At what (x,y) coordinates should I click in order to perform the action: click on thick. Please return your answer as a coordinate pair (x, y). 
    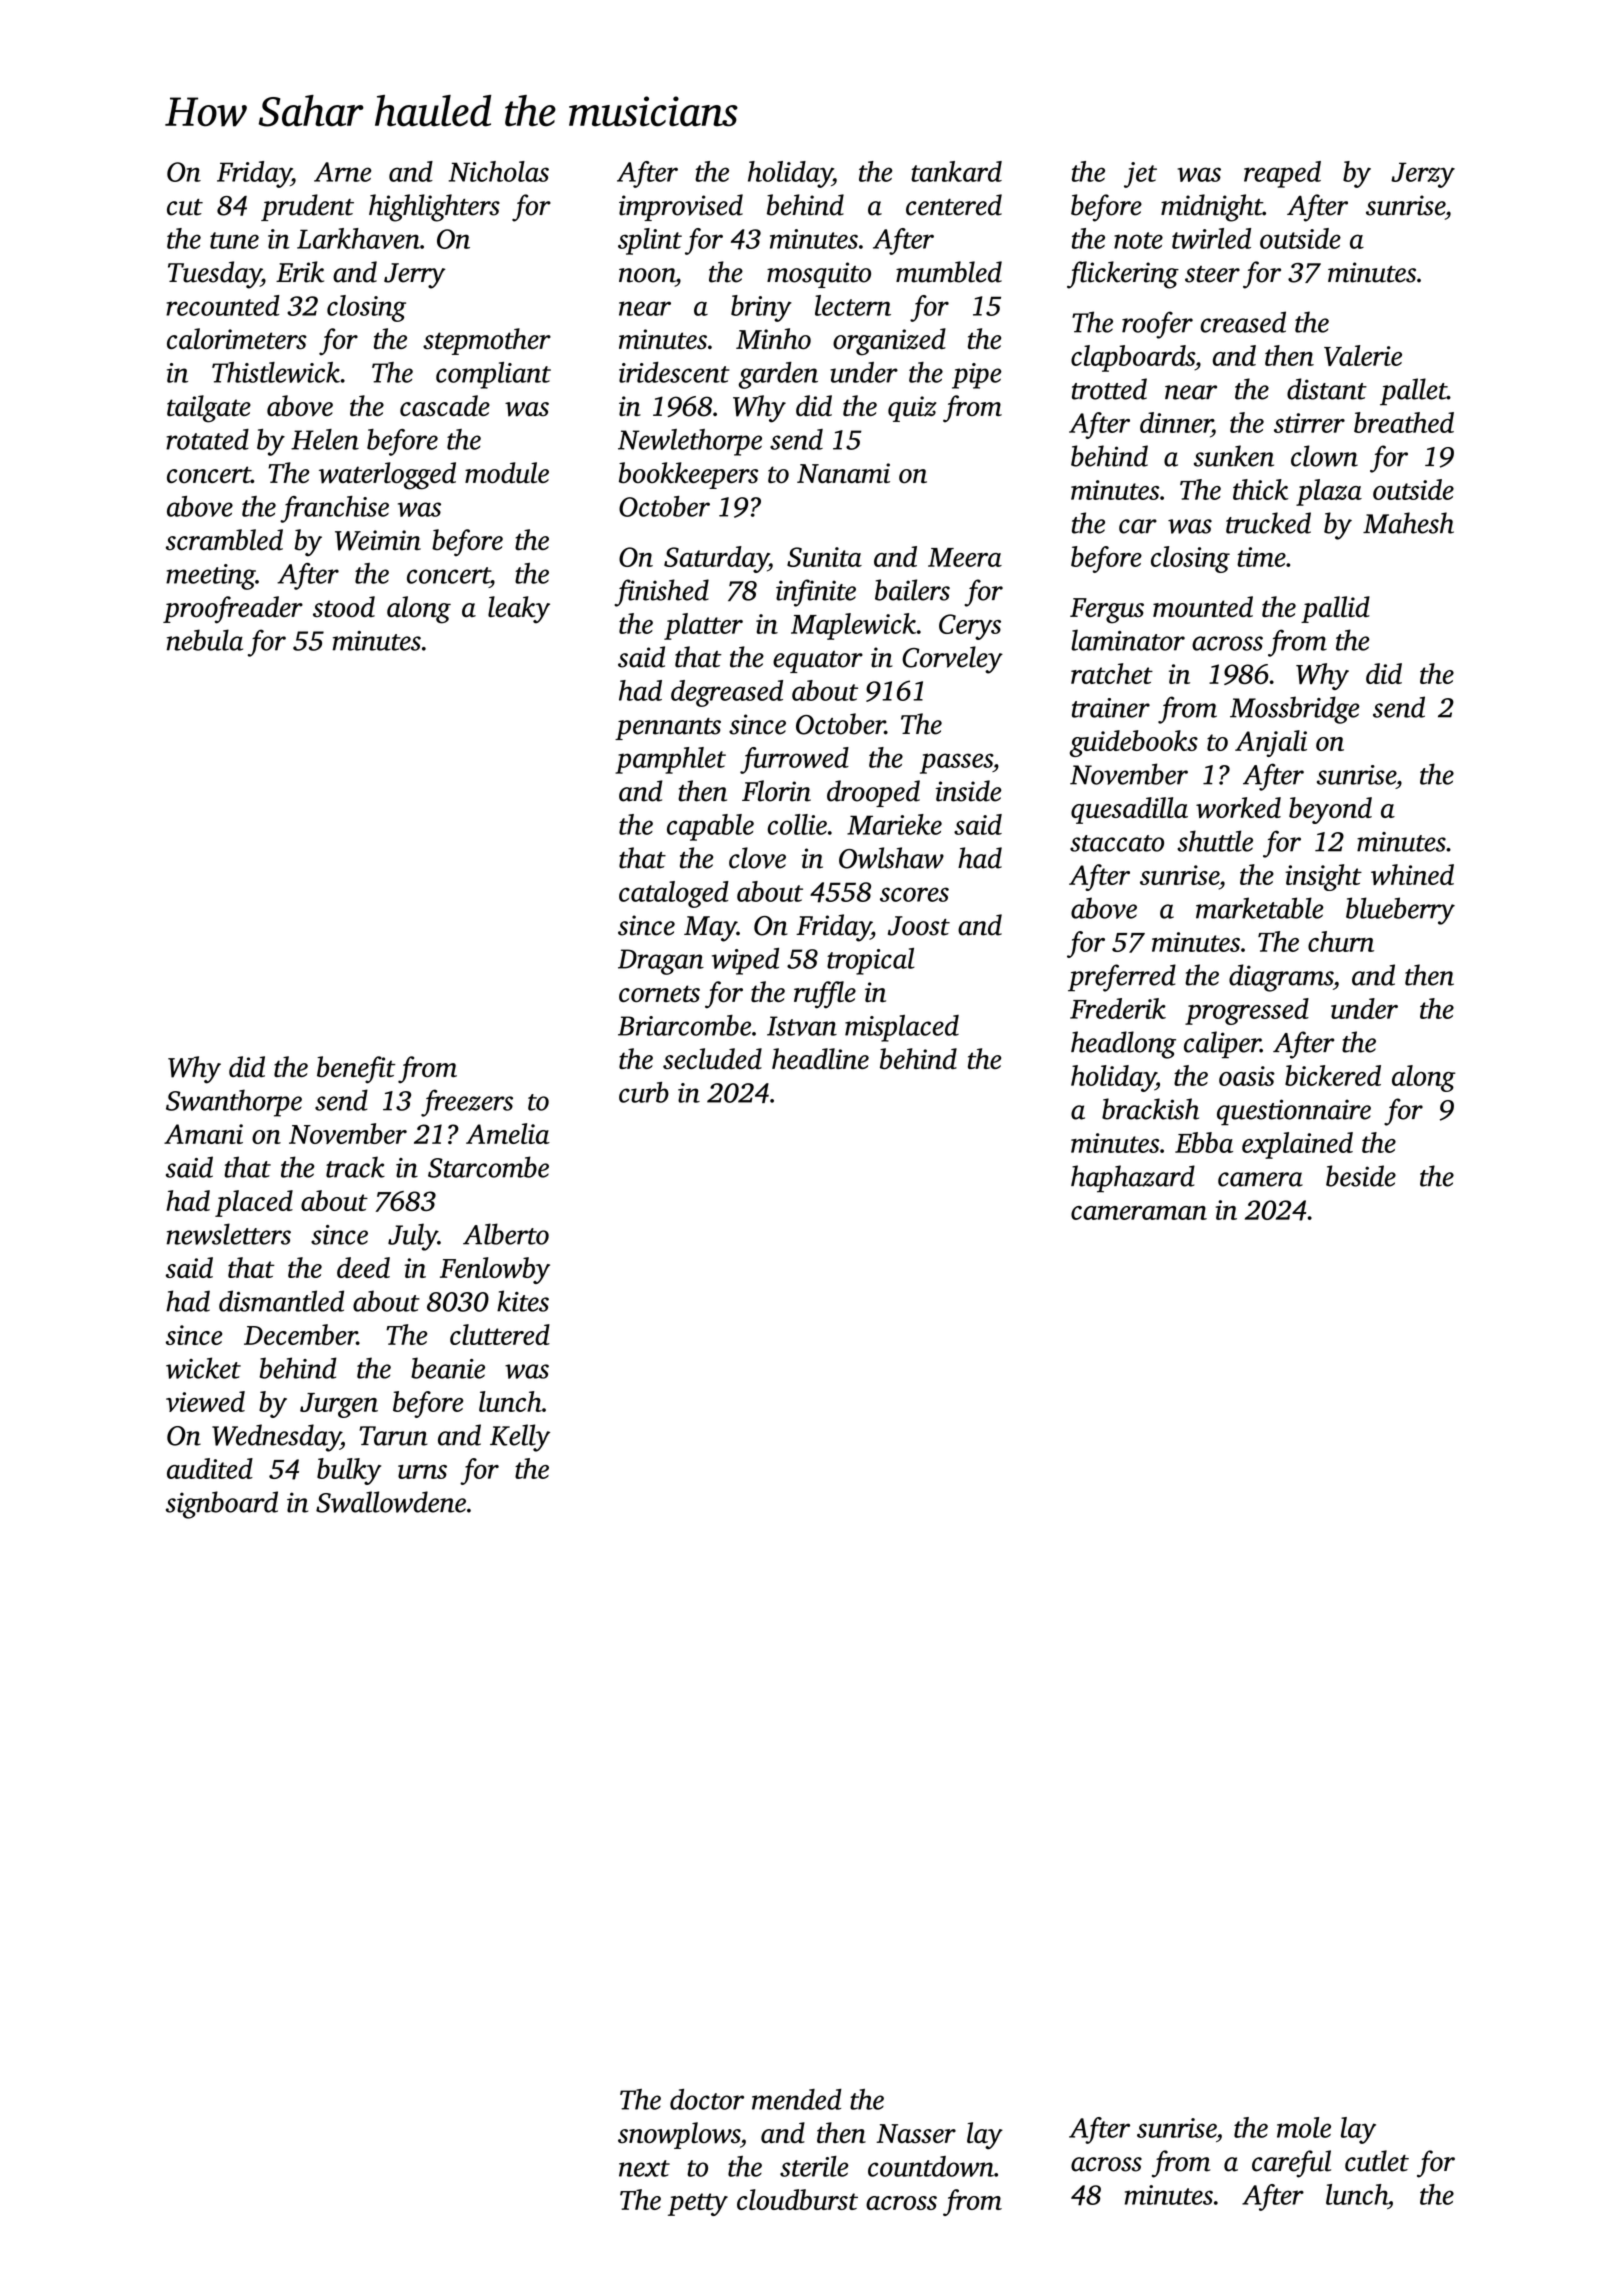
    Looking at the image, I should click on (1260, 489).
